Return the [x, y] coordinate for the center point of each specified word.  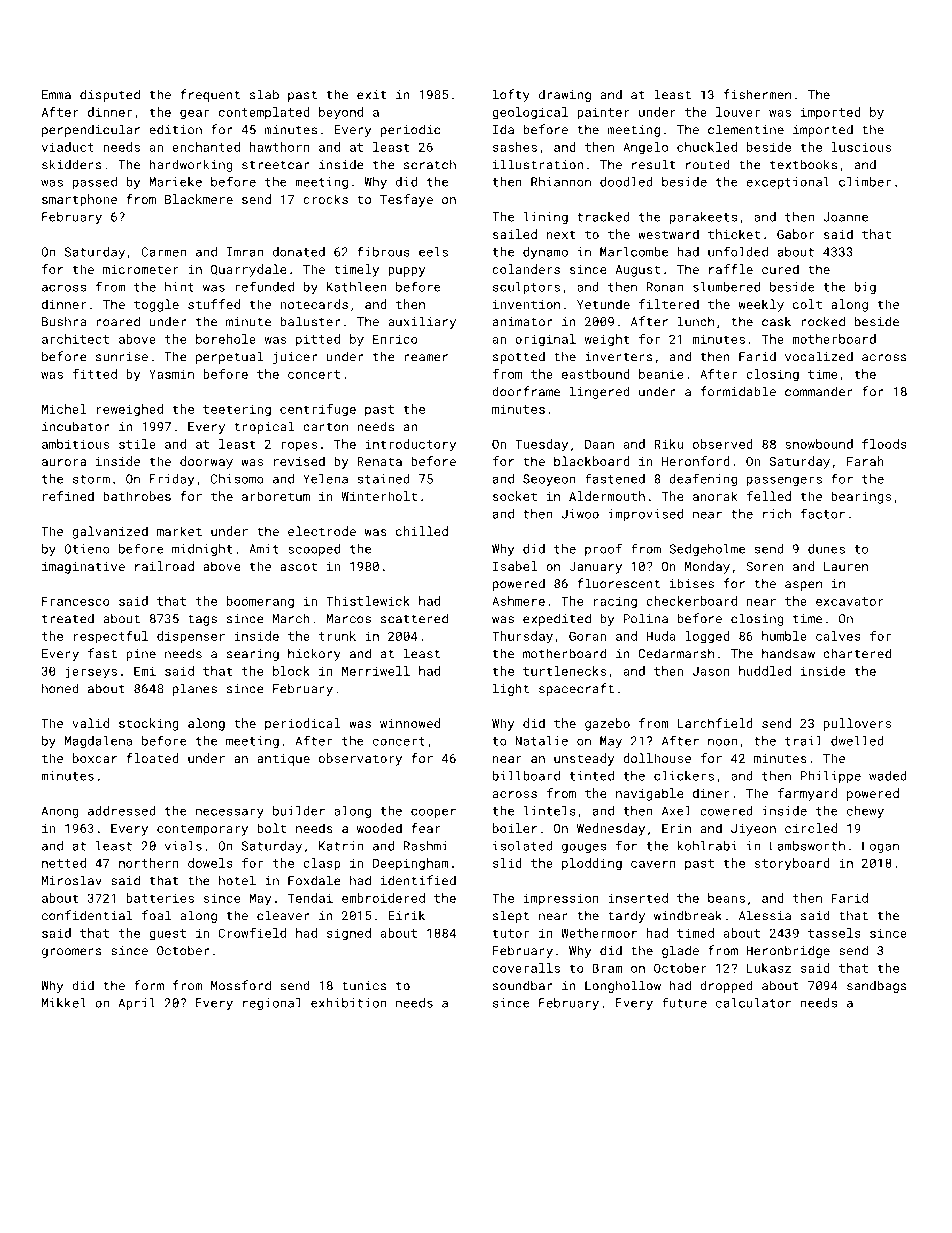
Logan [880, 847]
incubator [75, 426]
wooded [379, 828]
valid [90, 723]
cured [780, 269]
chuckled [707, 147]
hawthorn [280, 147]
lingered [600, 392]
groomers [72, 953]
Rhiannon [561, 182]
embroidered [383, 898]
